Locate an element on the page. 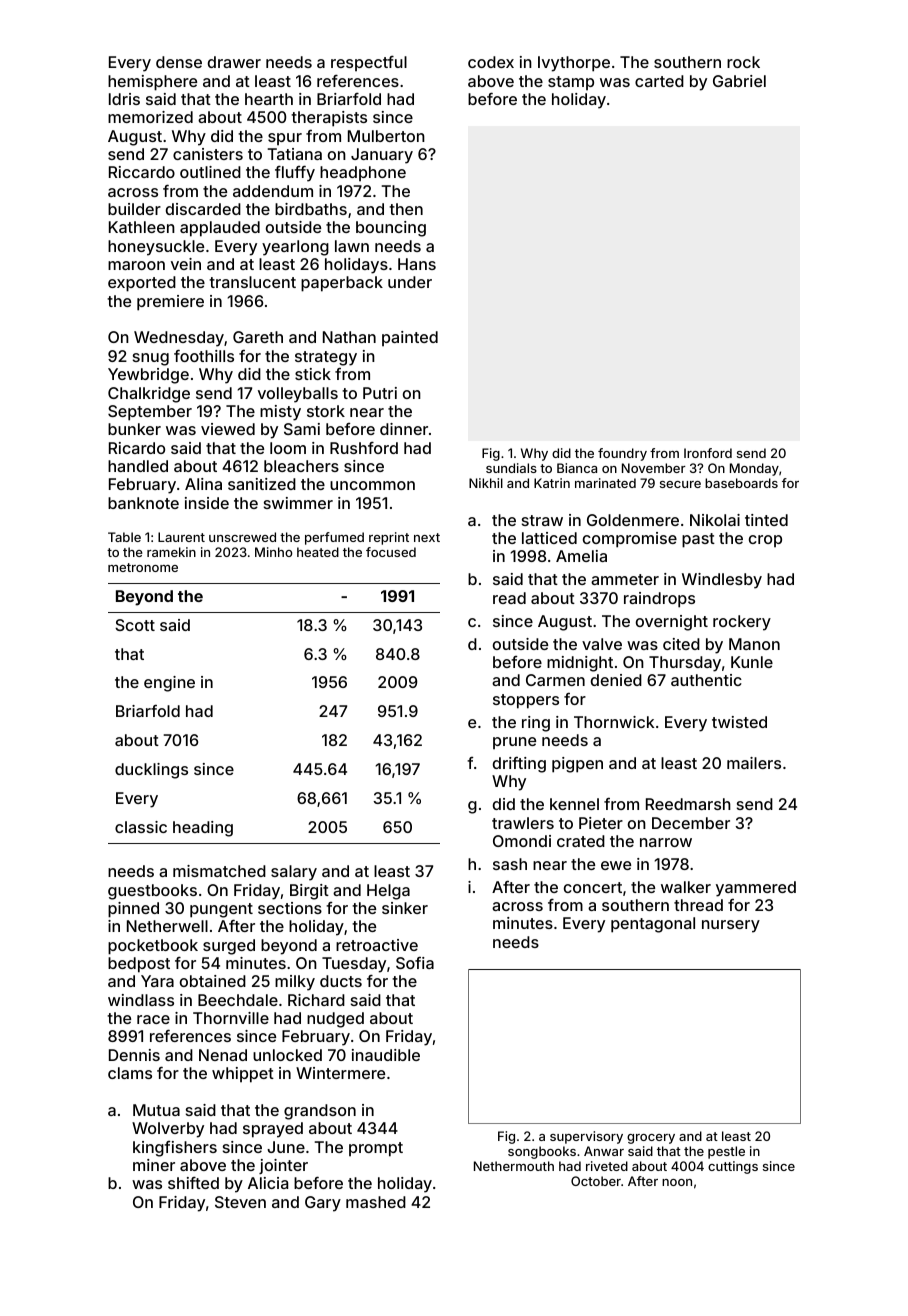 Image resolution: width=908 pixels, height=1316 pixels. Steven is located at coordinates (240, 1202).
